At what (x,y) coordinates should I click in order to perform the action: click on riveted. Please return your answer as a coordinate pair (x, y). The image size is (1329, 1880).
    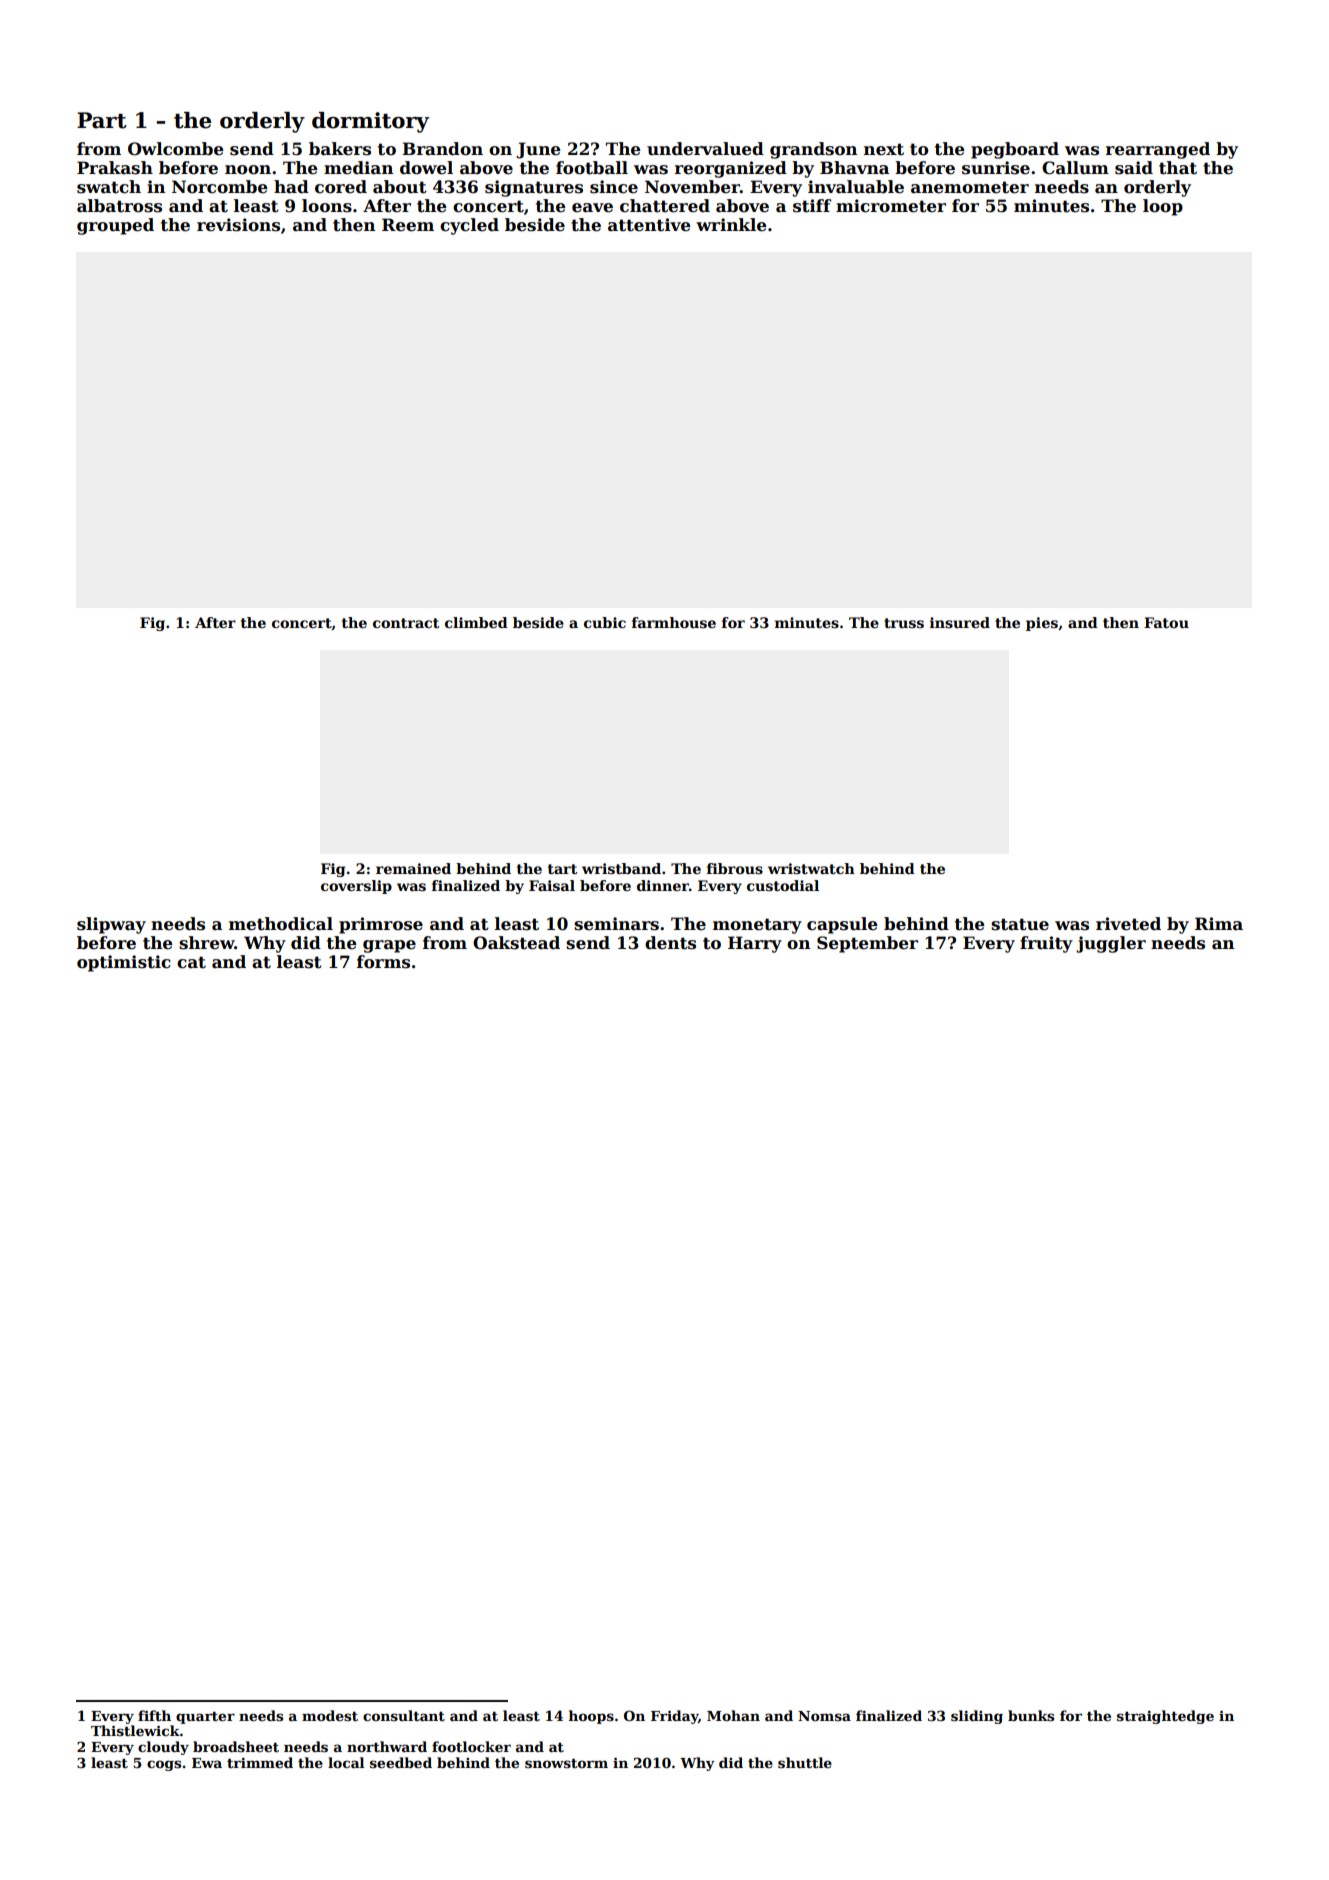
    Looking at the image, I should click on (1128, 924).
